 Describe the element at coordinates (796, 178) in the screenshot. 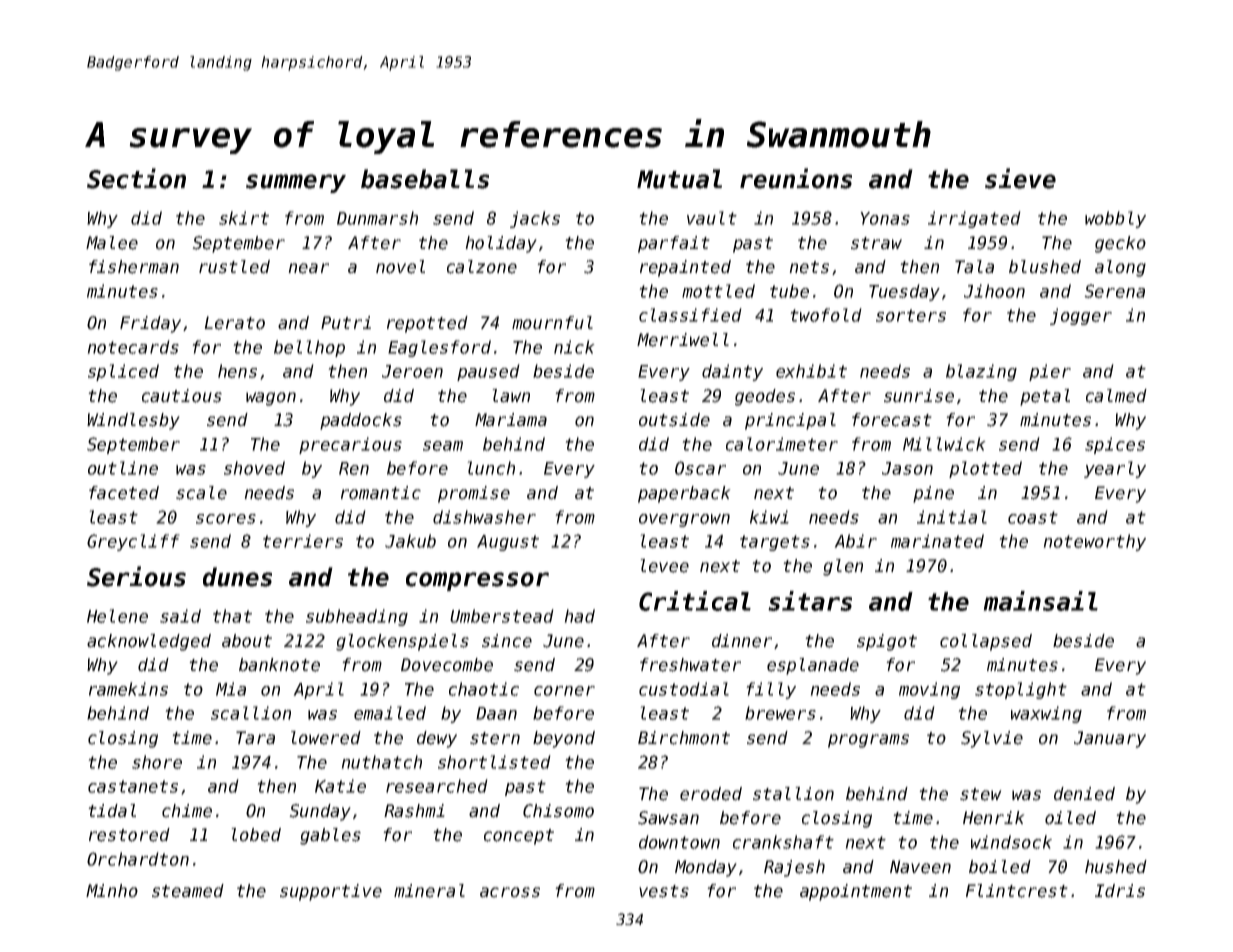

I see `reunions` at that location.
